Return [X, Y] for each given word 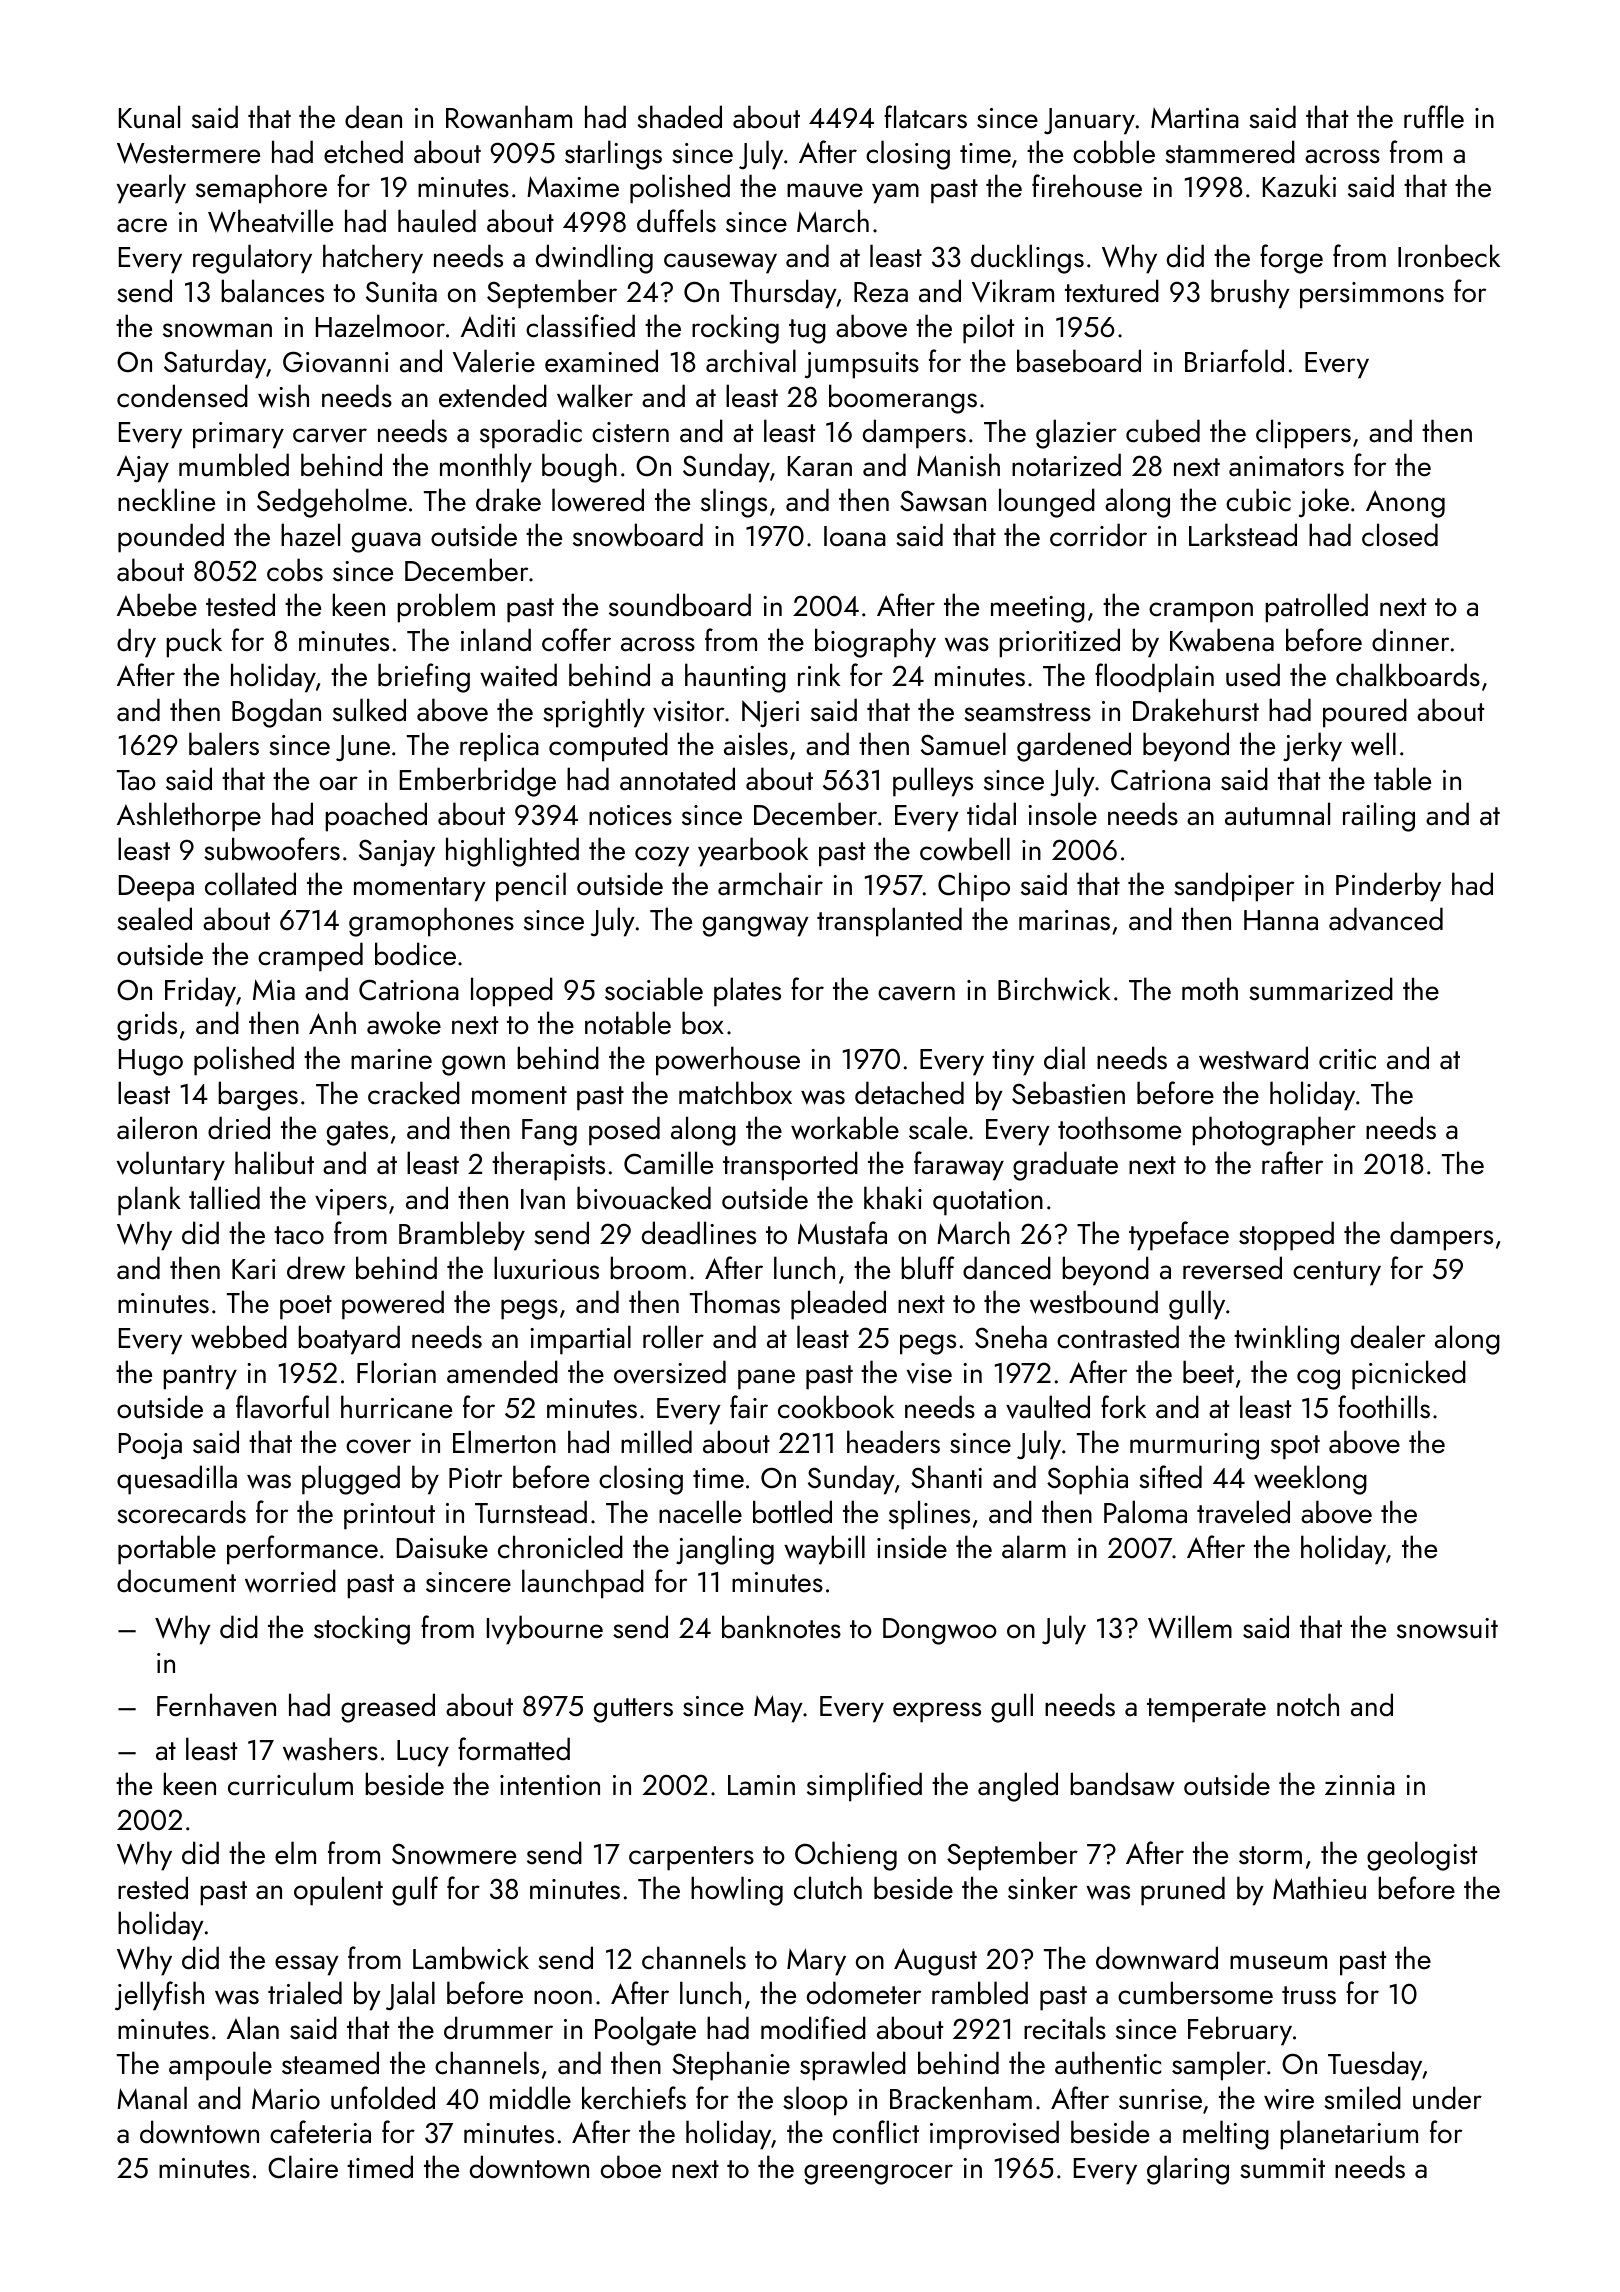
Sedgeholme [332, 503]
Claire [303, 2167]
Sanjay [397, 853]
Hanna [1281, 920]
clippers [1303, 434]
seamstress [1027, 712]
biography [875, 643]
